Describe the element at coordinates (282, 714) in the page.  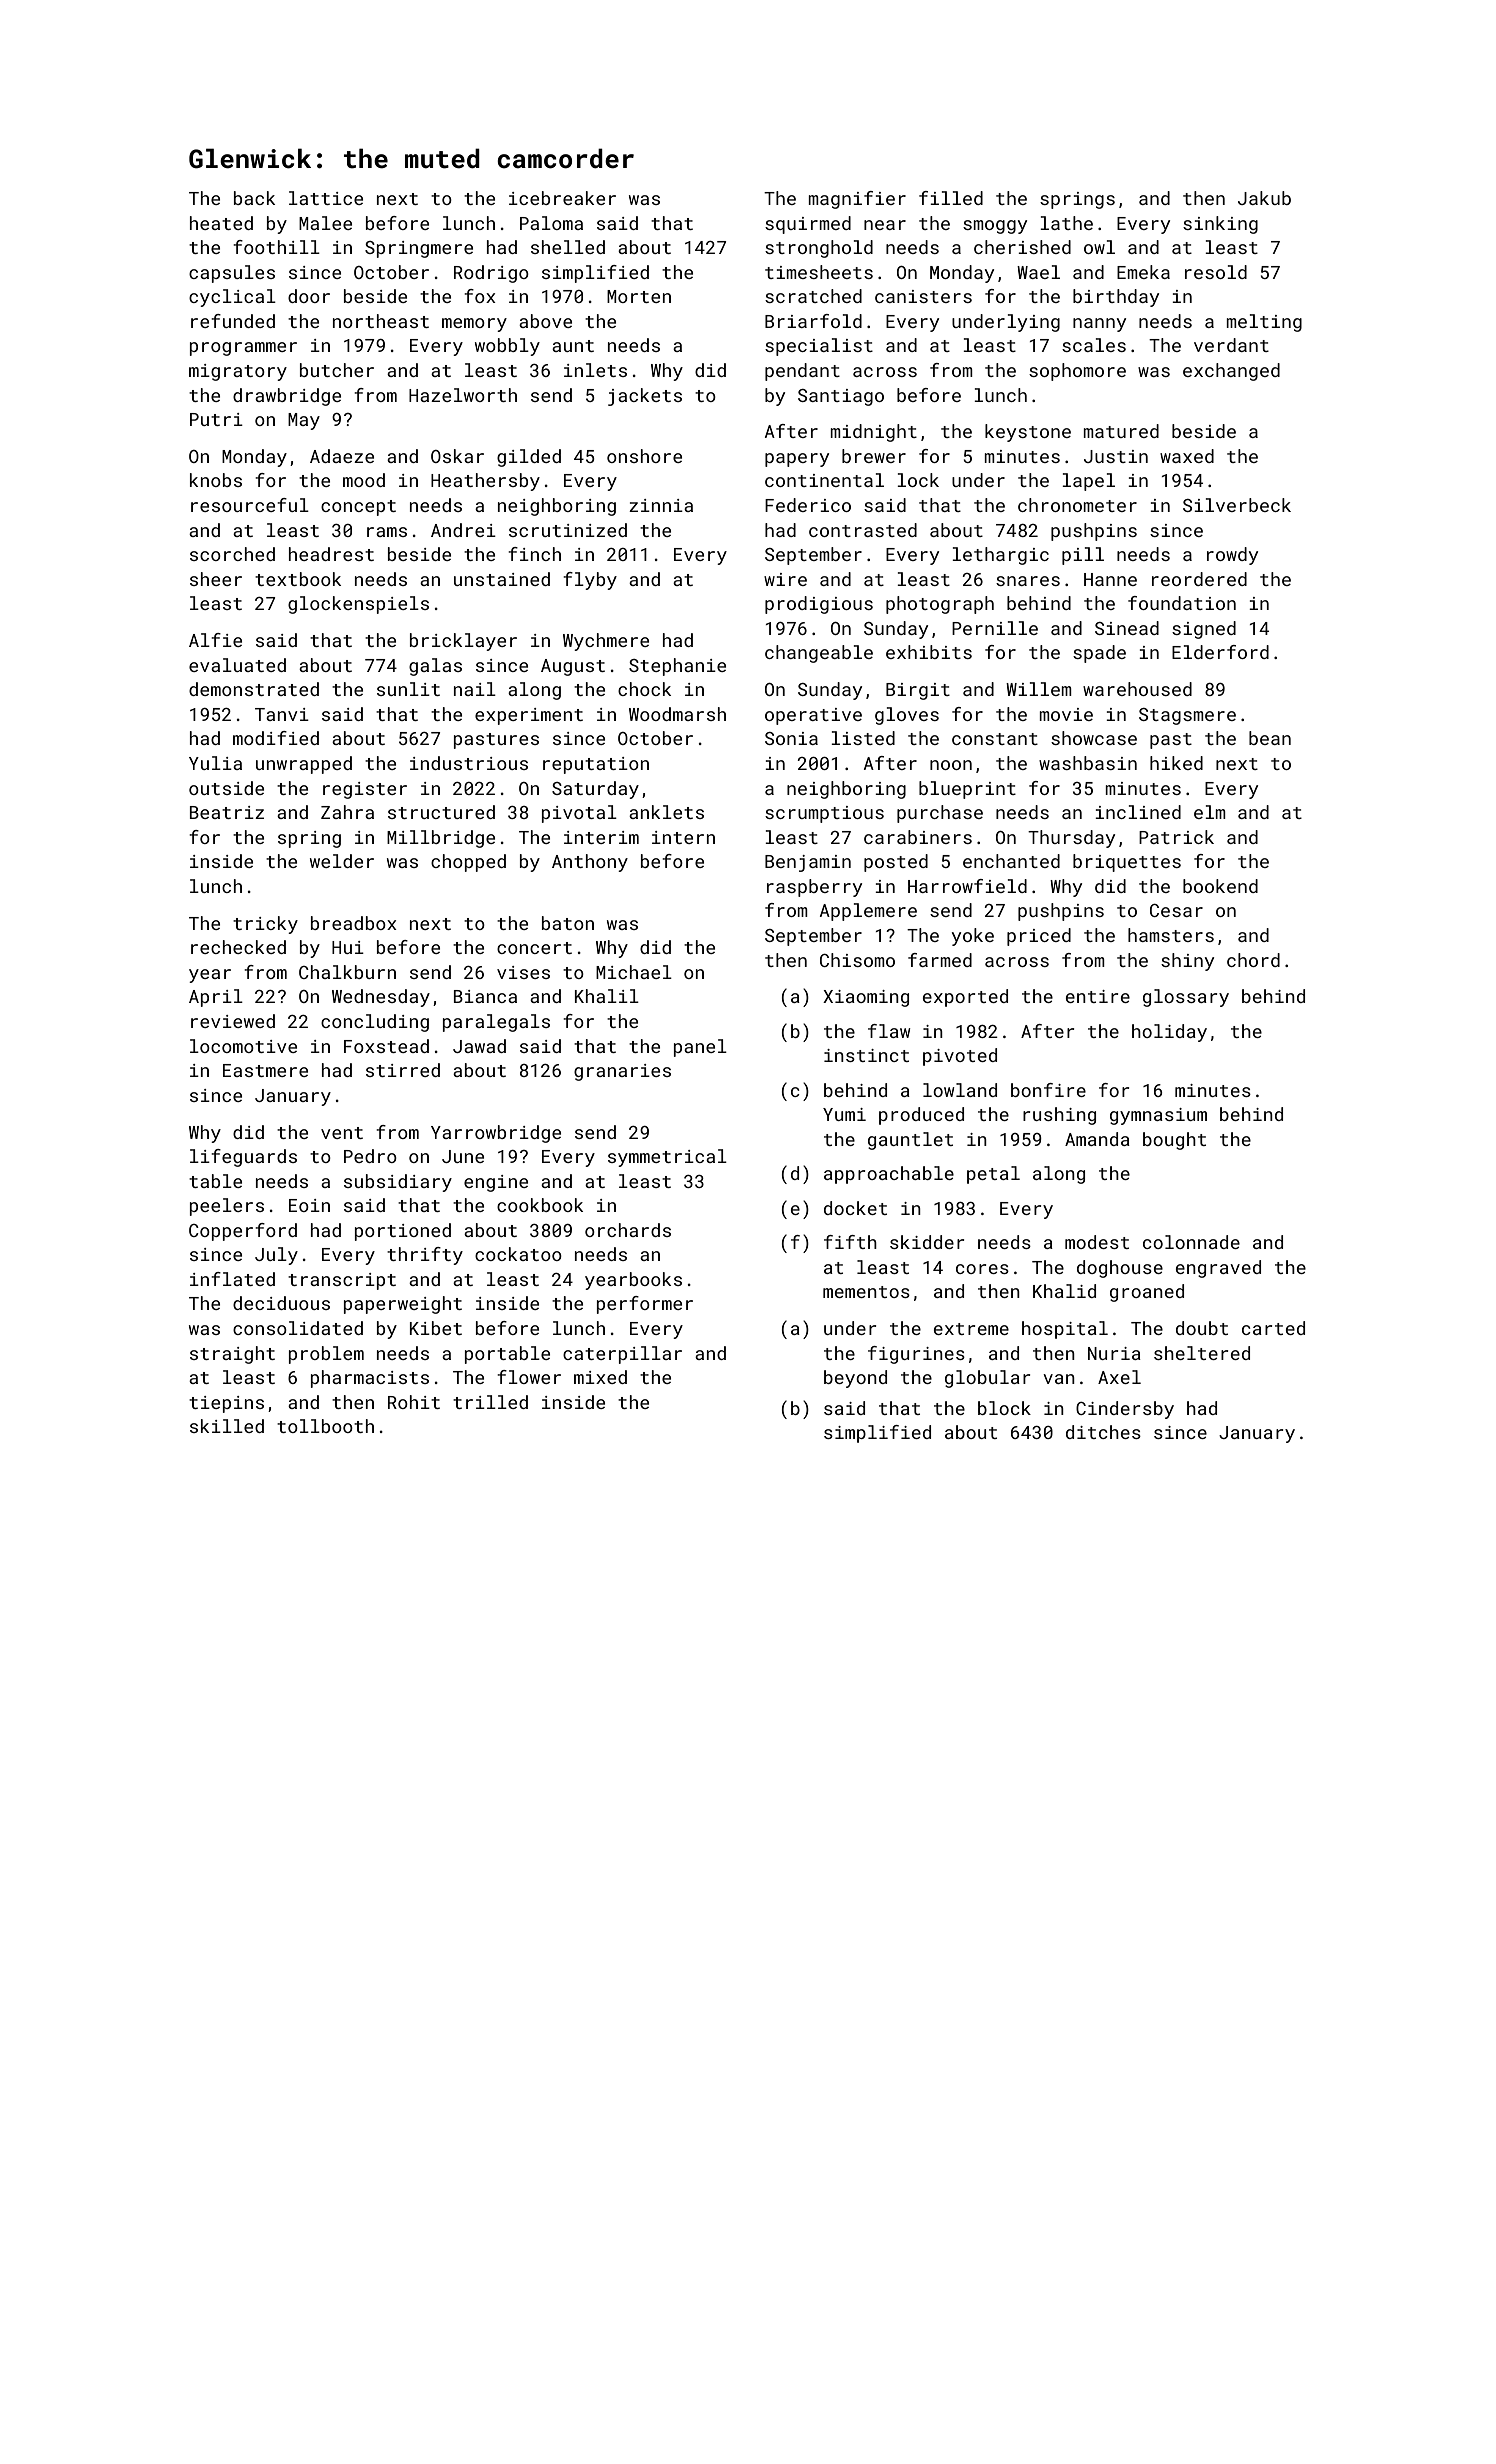
I see `Tanvi` at that location.
